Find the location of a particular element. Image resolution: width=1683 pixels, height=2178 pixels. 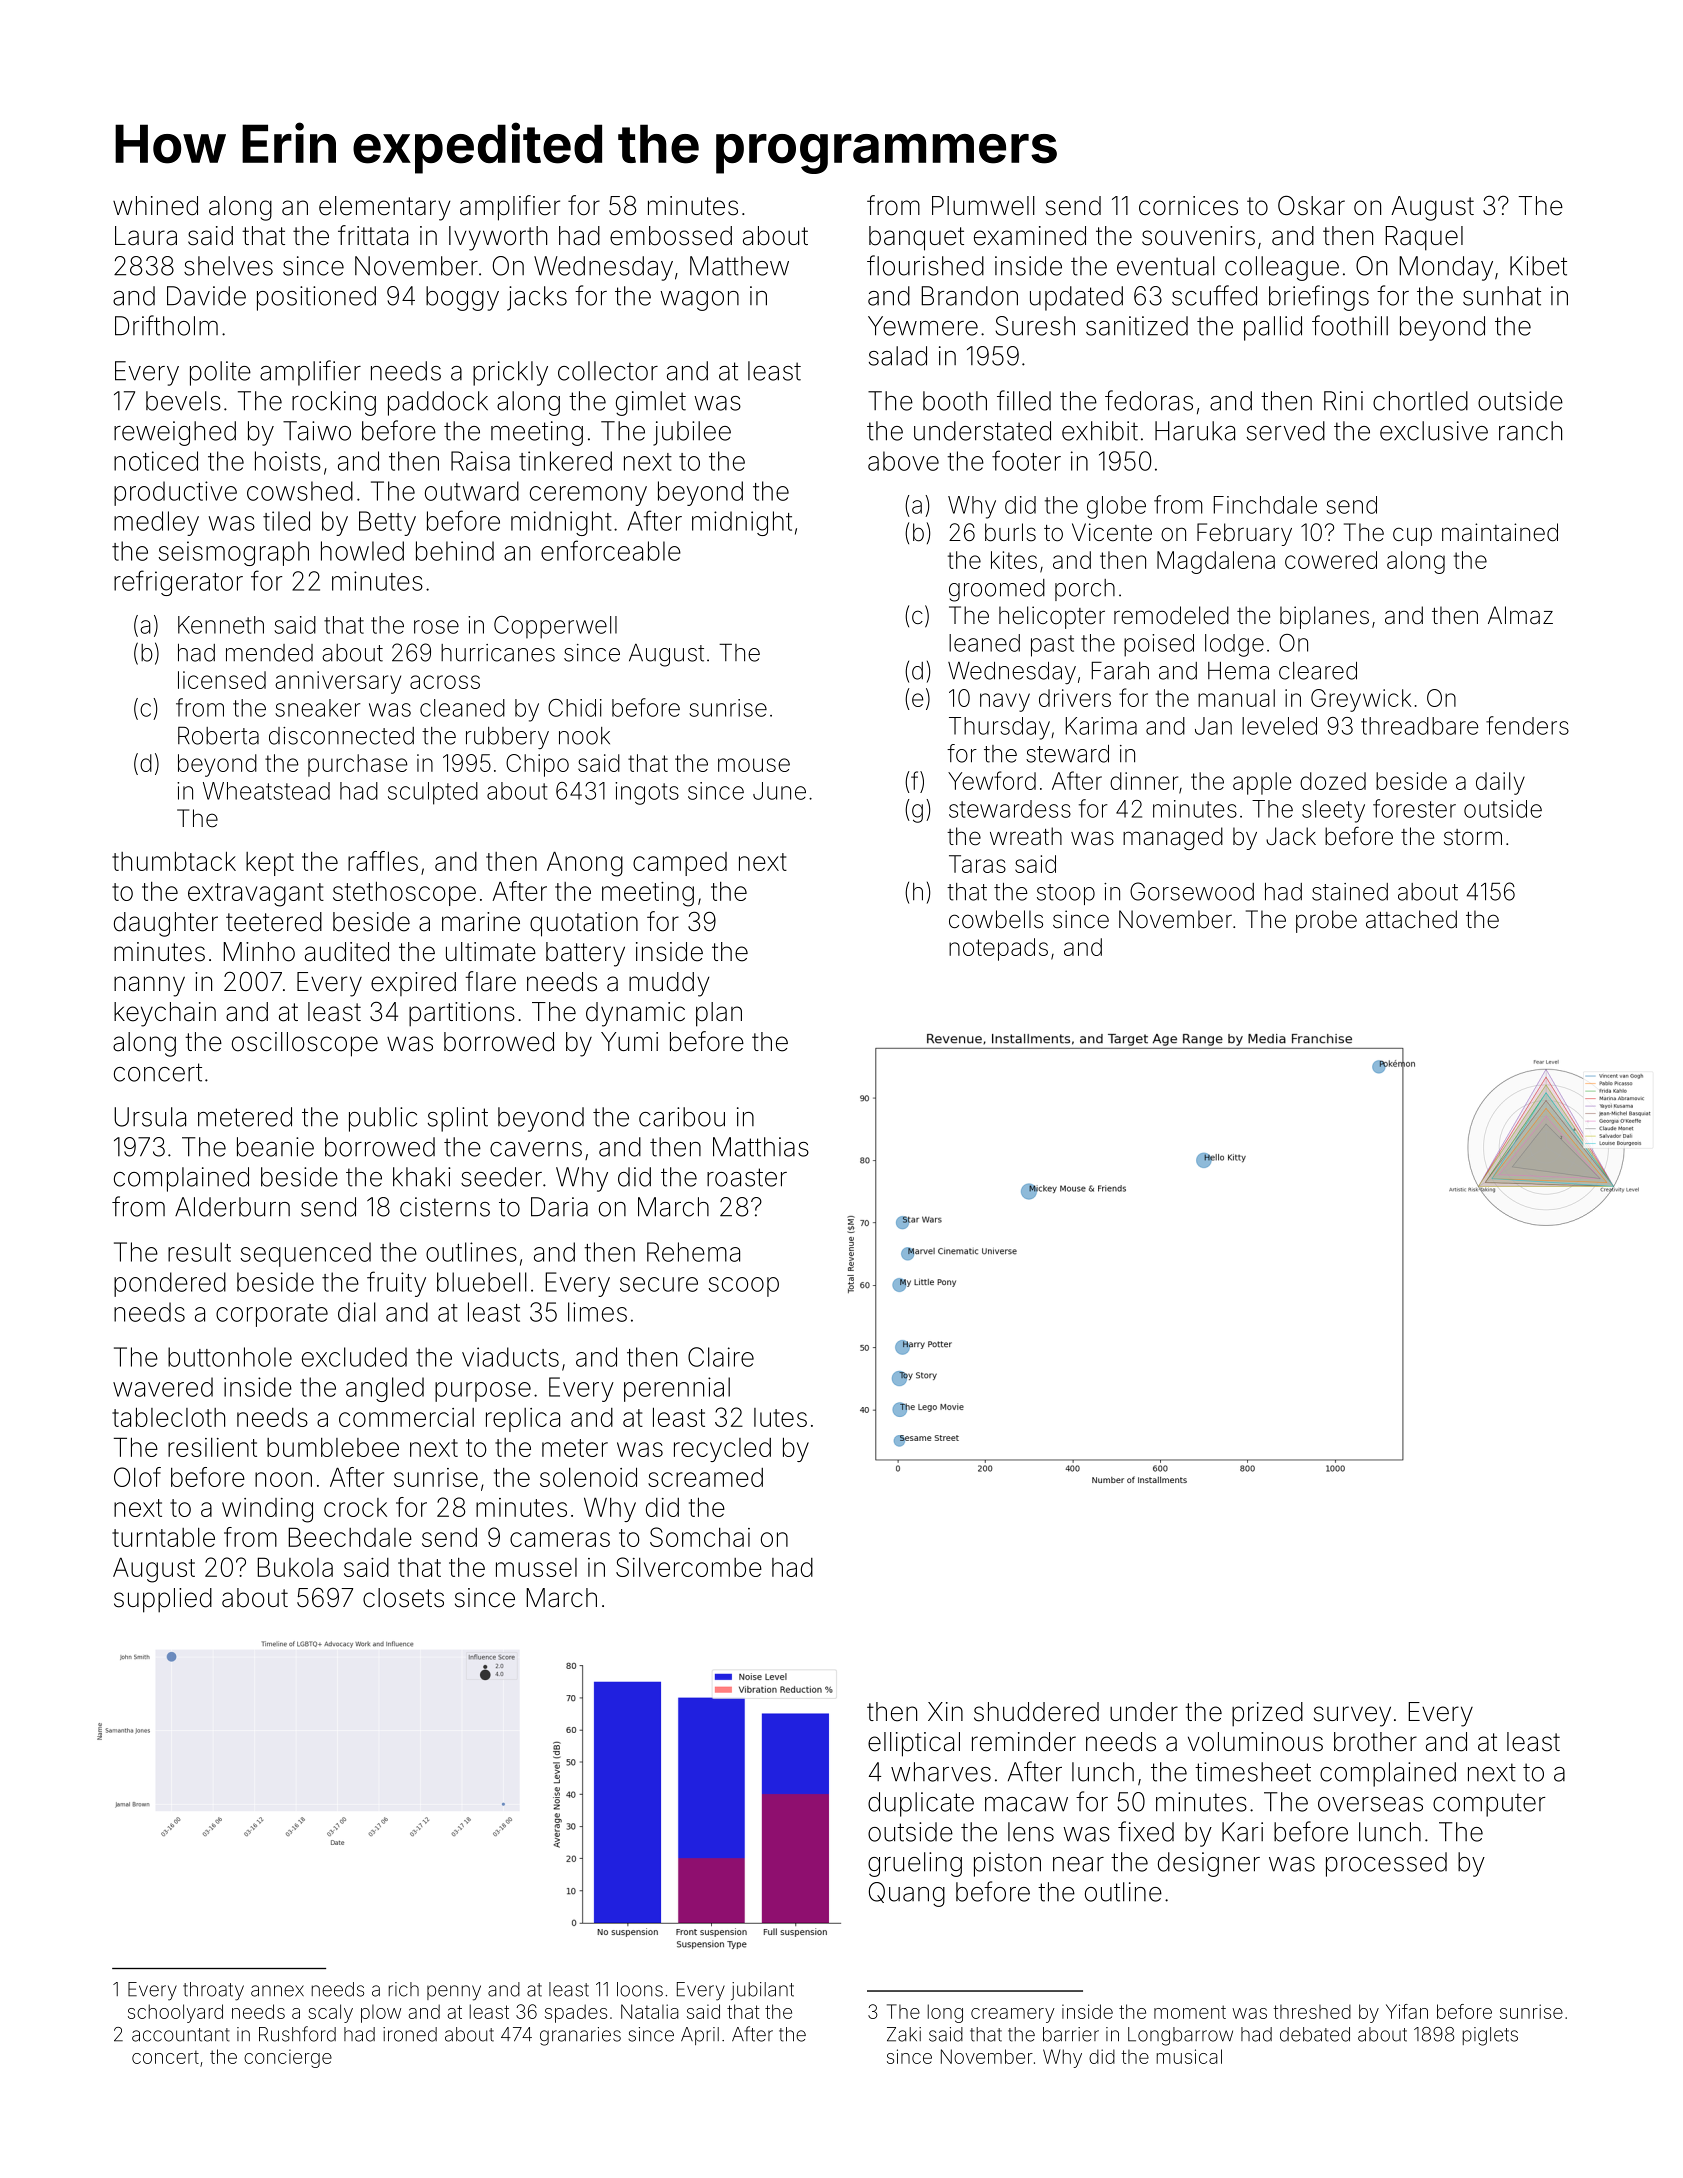

prized is located at coordinates (1267, 1714).
